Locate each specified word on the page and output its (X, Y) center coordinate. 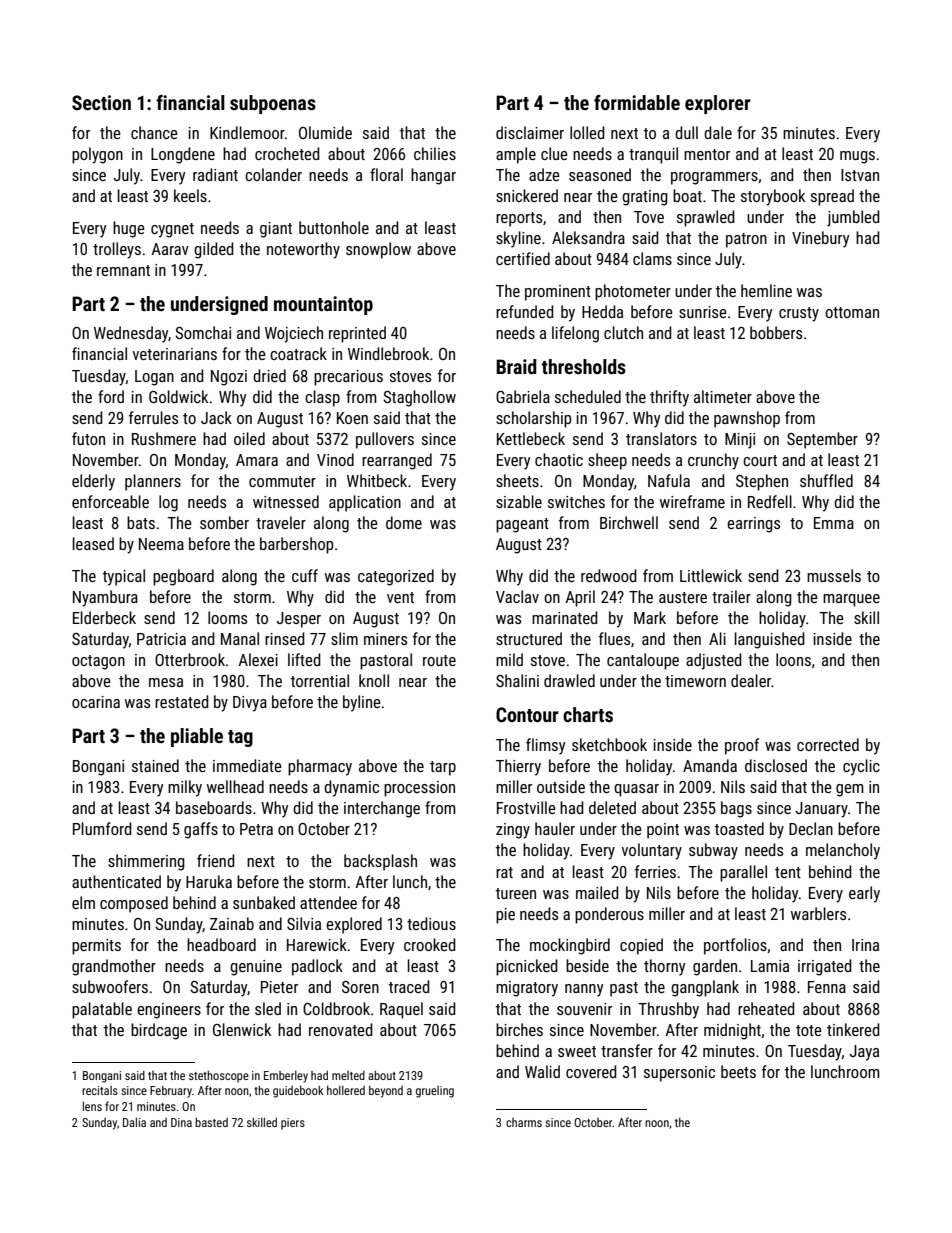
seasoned (600, 174)
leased (93, 543)
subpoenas (273, 104)
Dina (181, 1122)
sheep (607, 461)
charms (524, 1122)
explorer (718, 104)
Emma (834, 523)
